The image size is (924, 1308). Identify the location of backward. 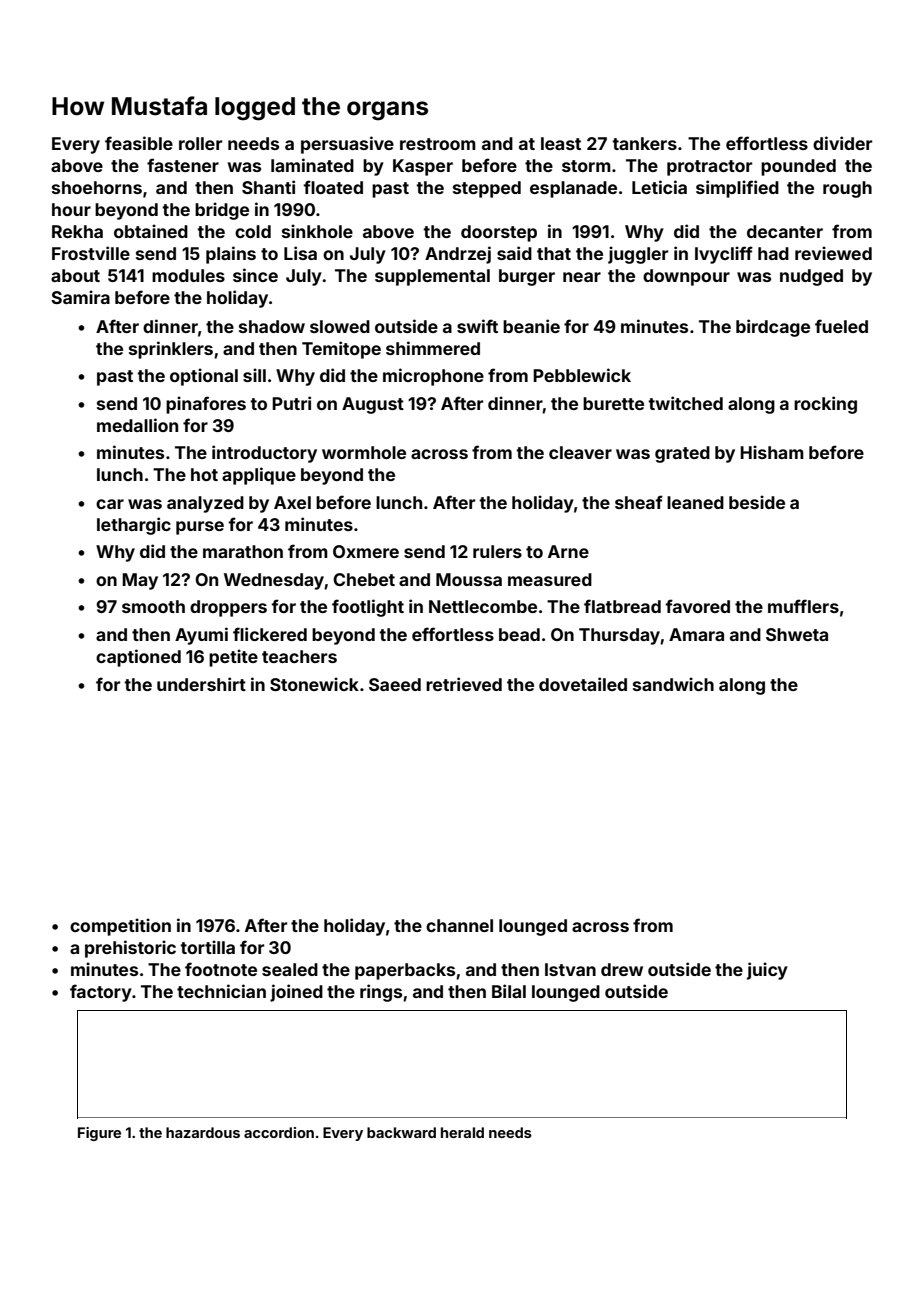
(401, 1132).
